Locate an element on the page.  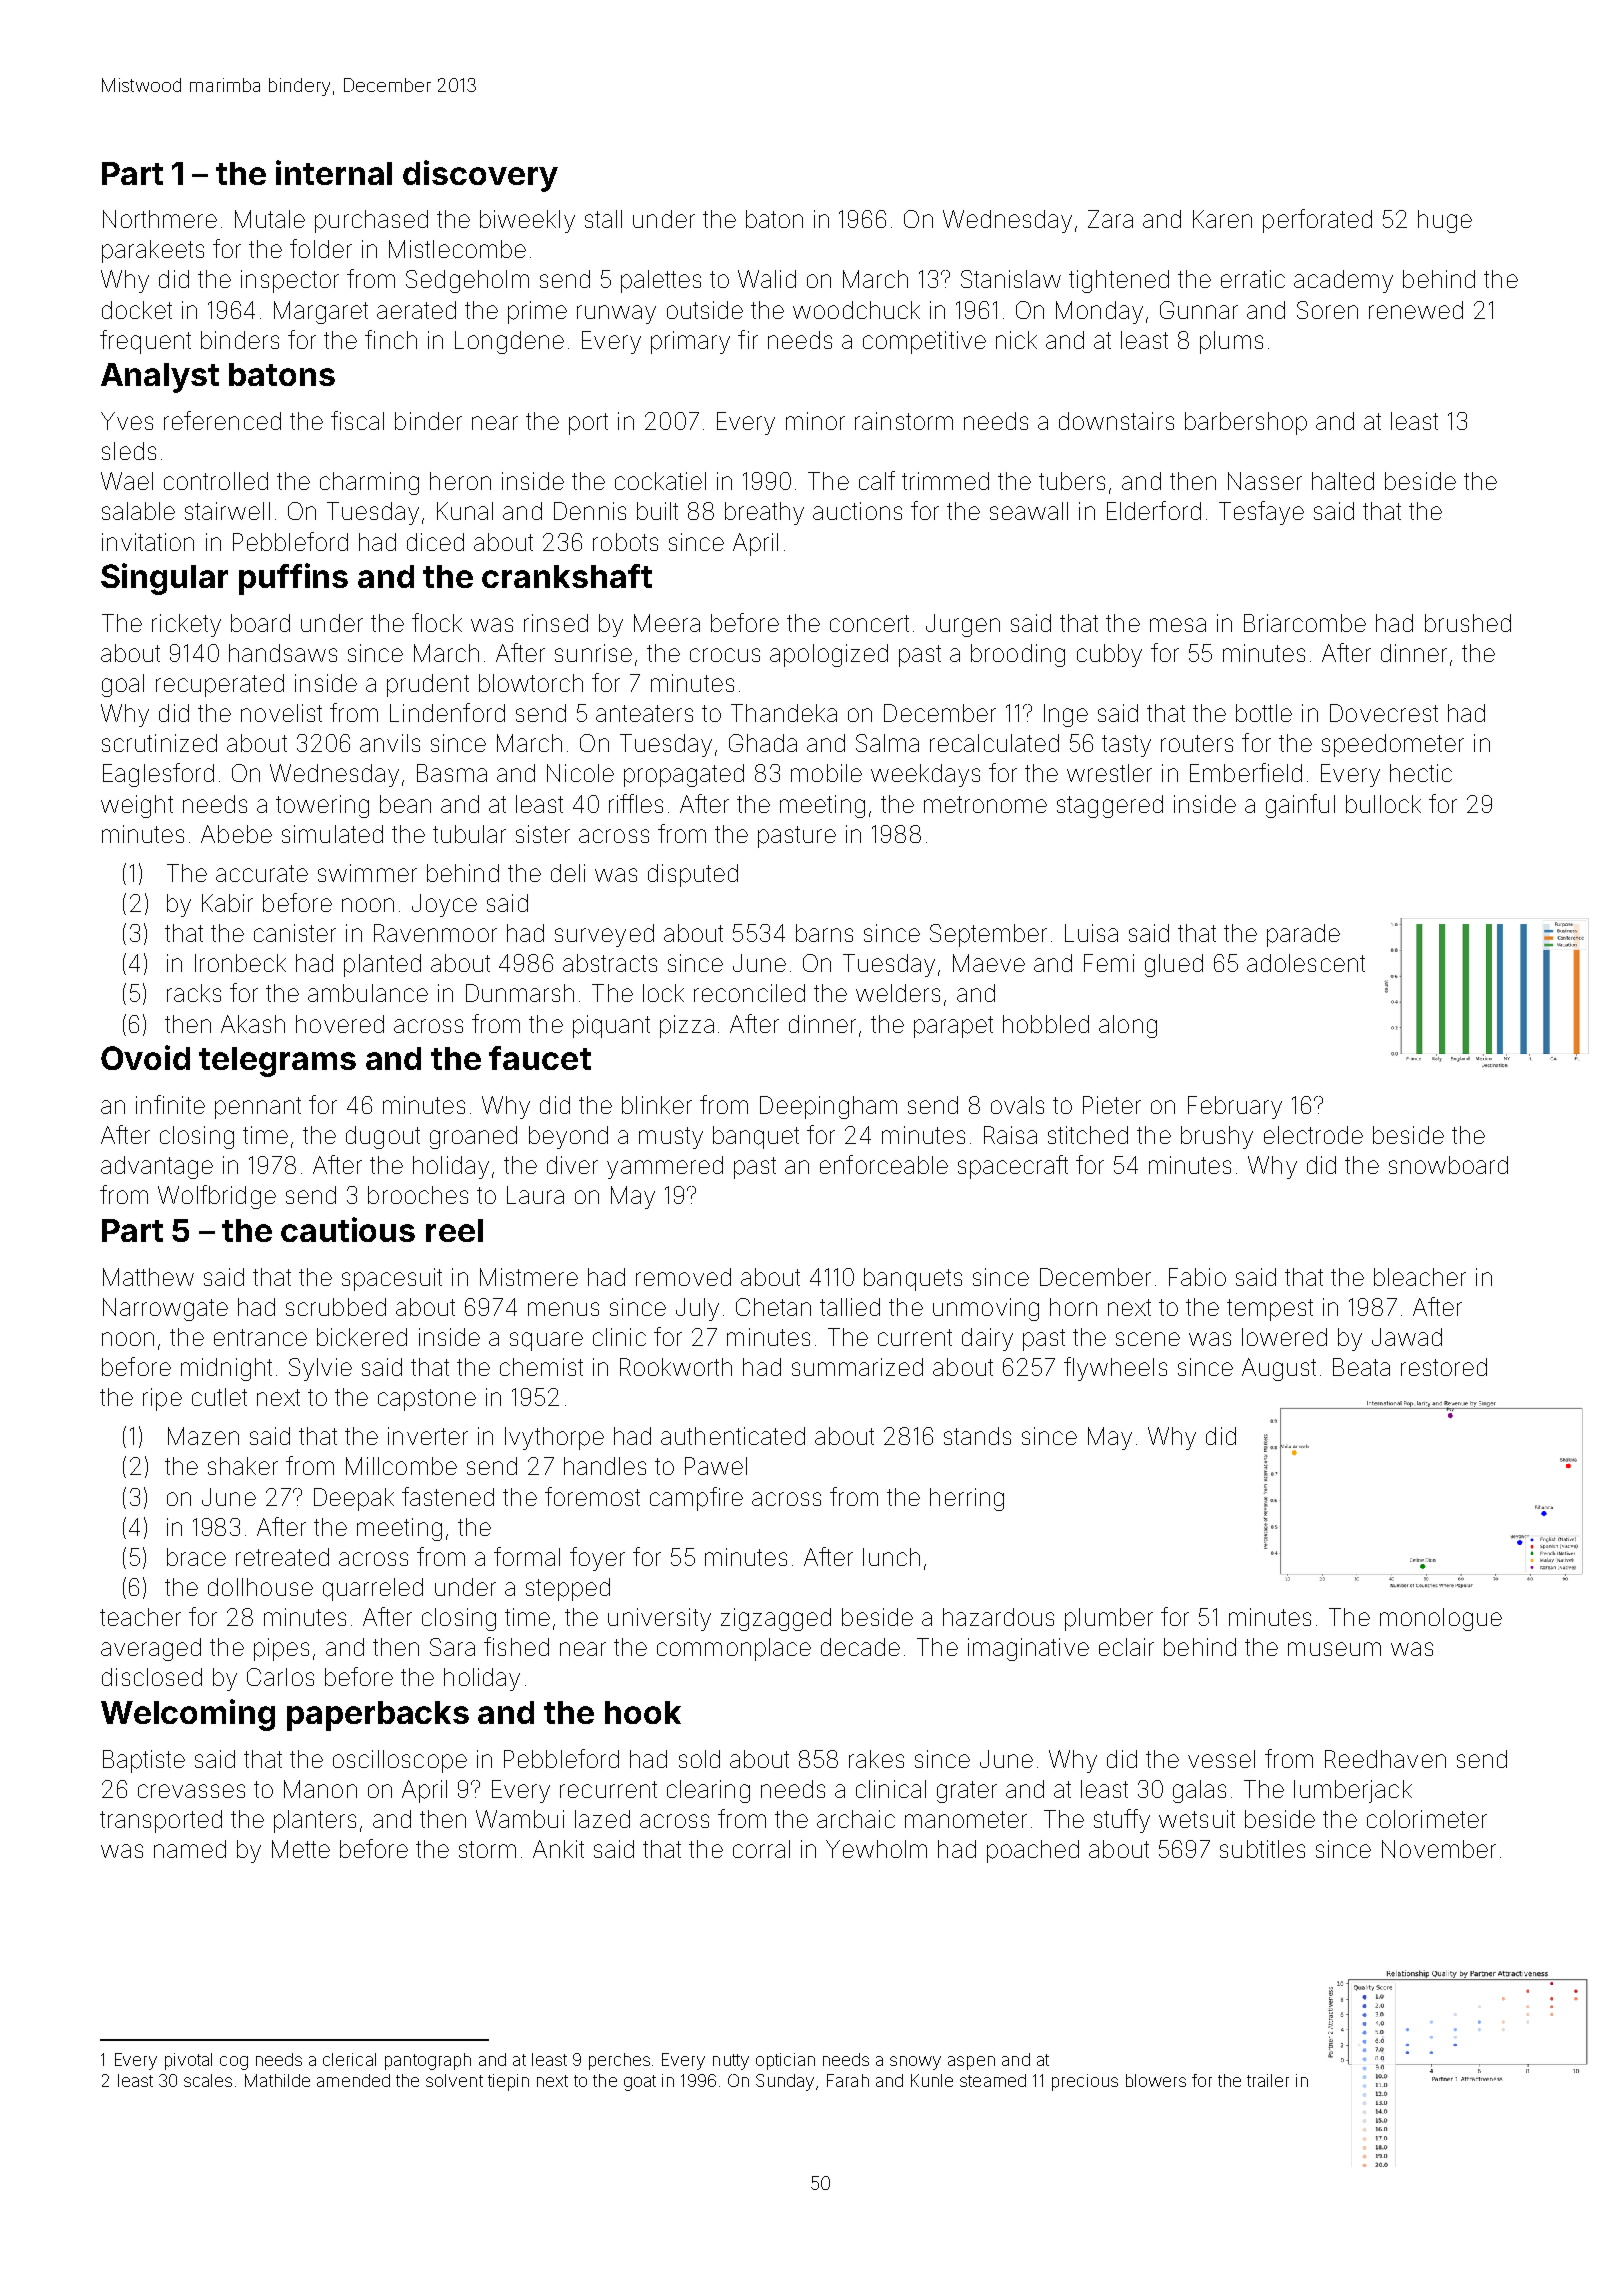
trailer is located at coordinates (1268, 2080).
